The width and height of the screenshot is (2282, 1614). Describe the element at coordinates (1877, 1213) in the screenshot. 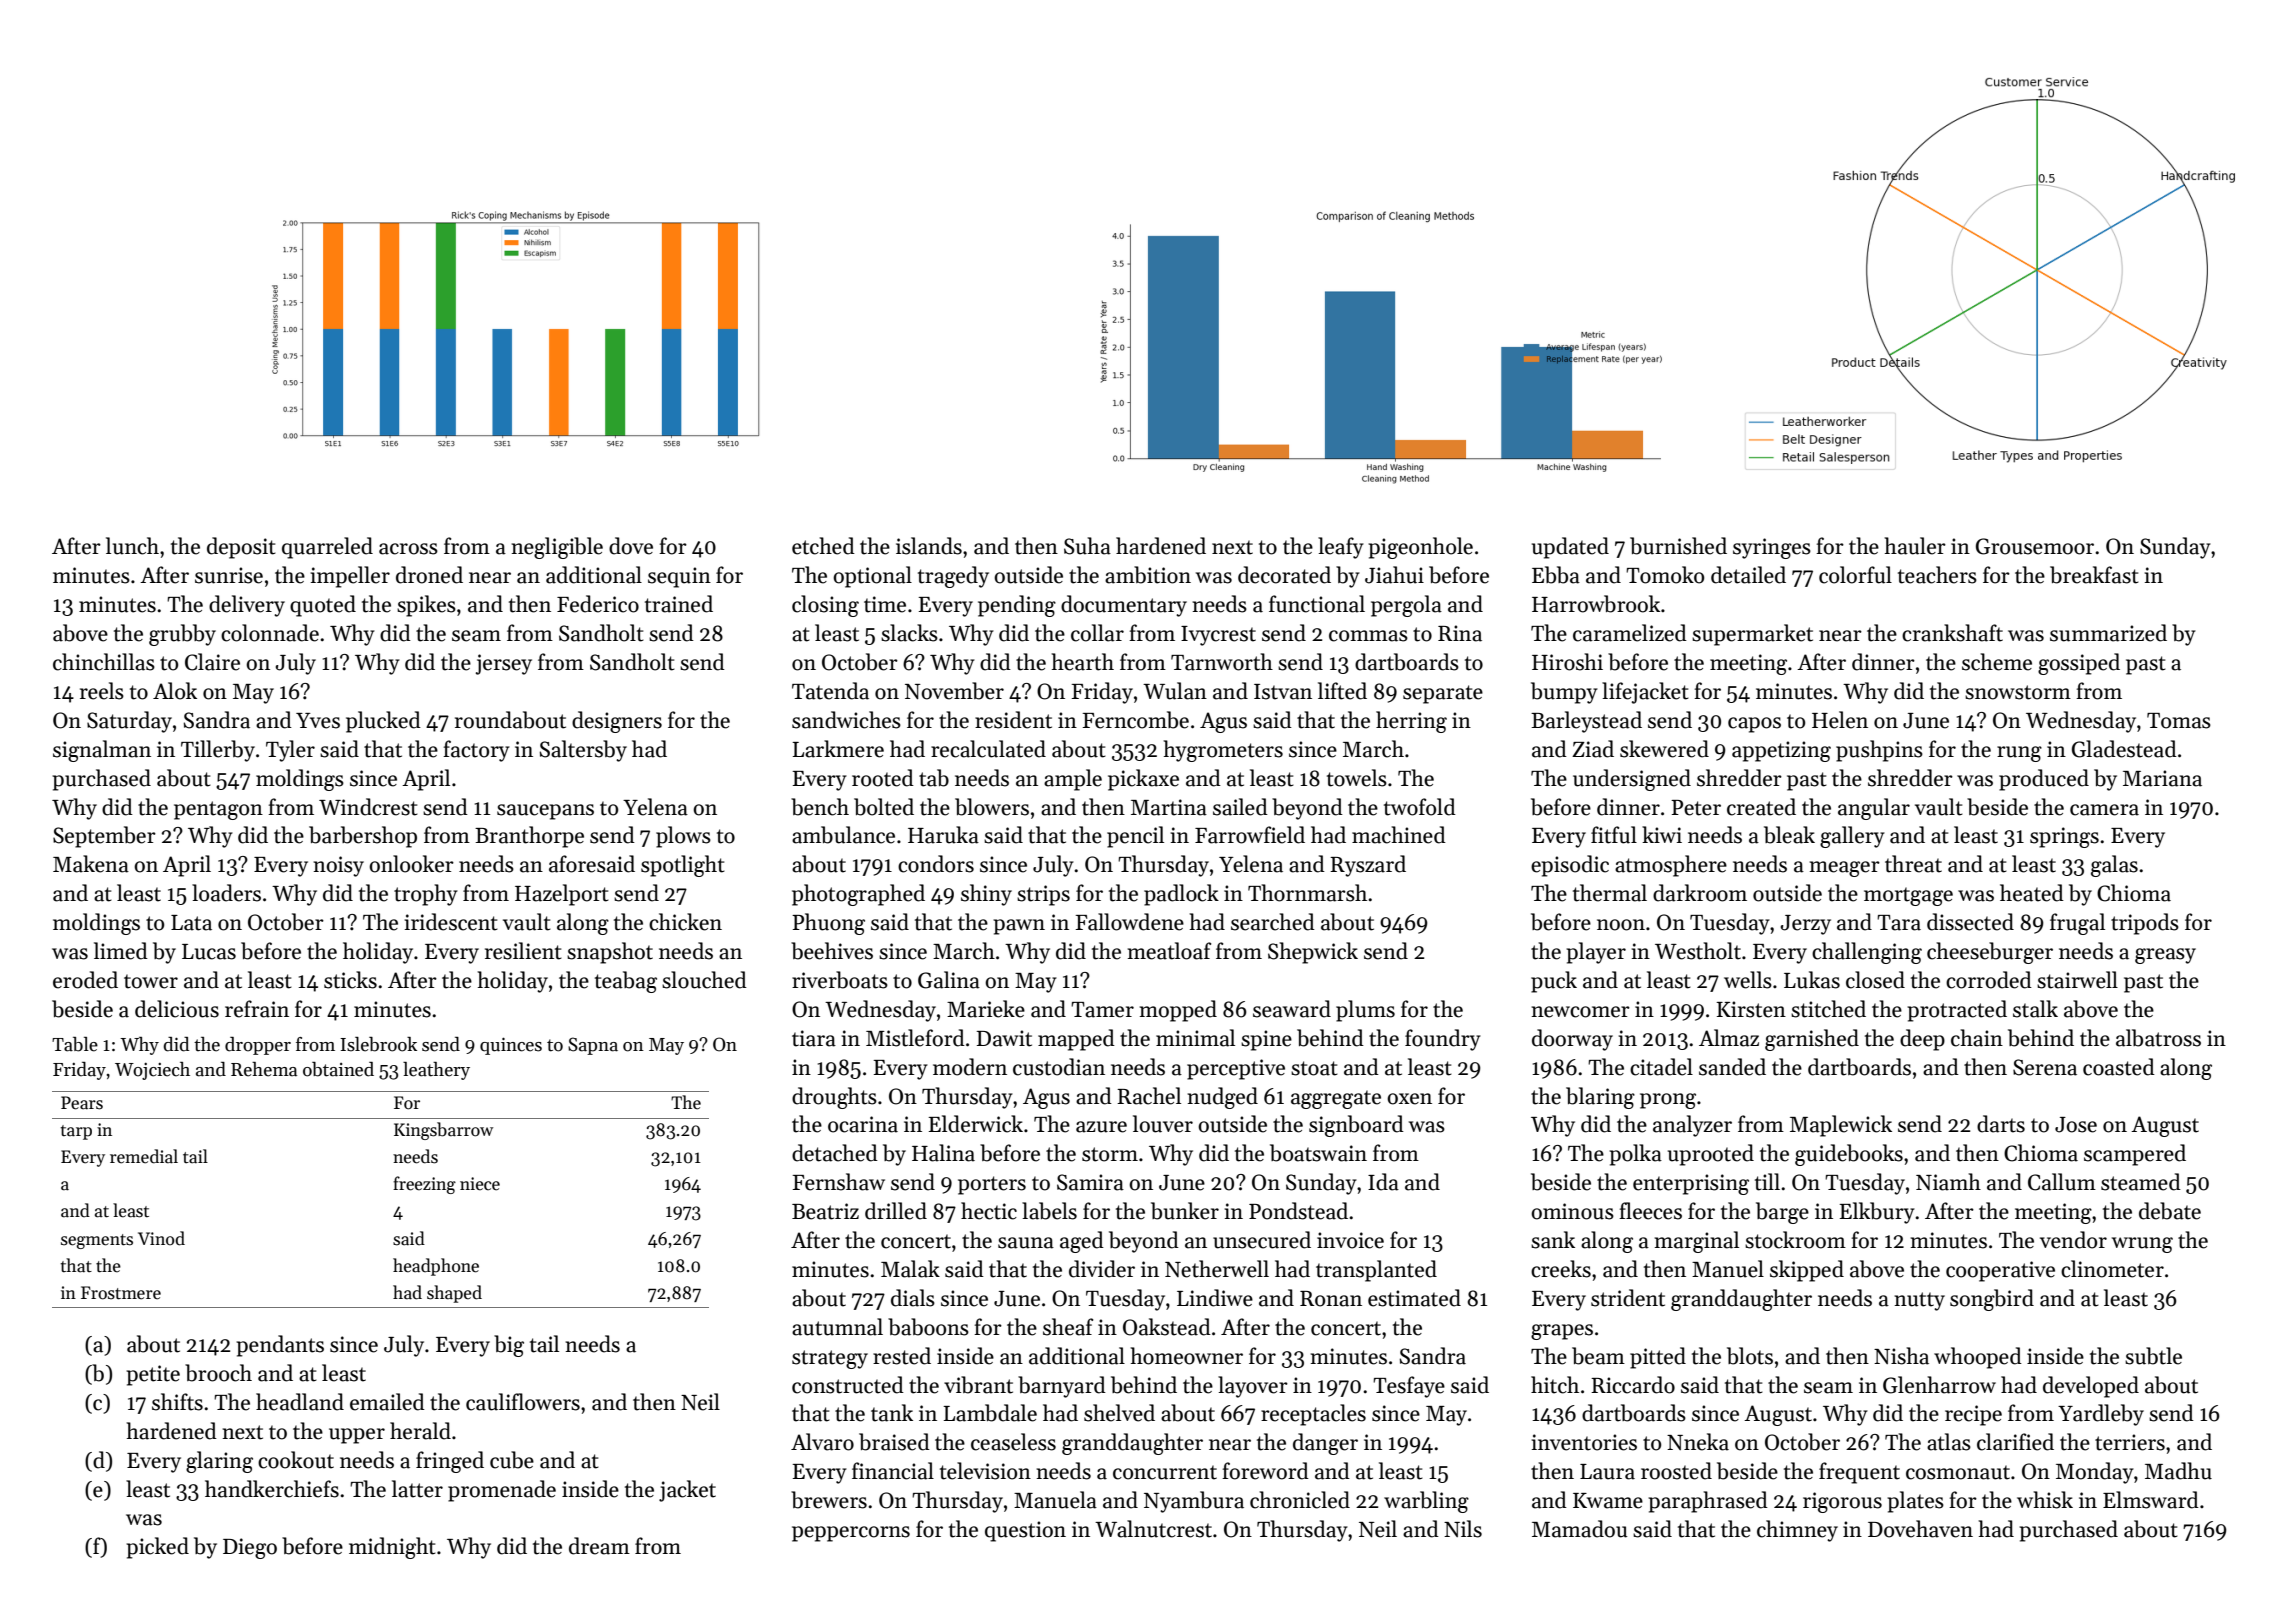

I see `Elkbury` at that location.
